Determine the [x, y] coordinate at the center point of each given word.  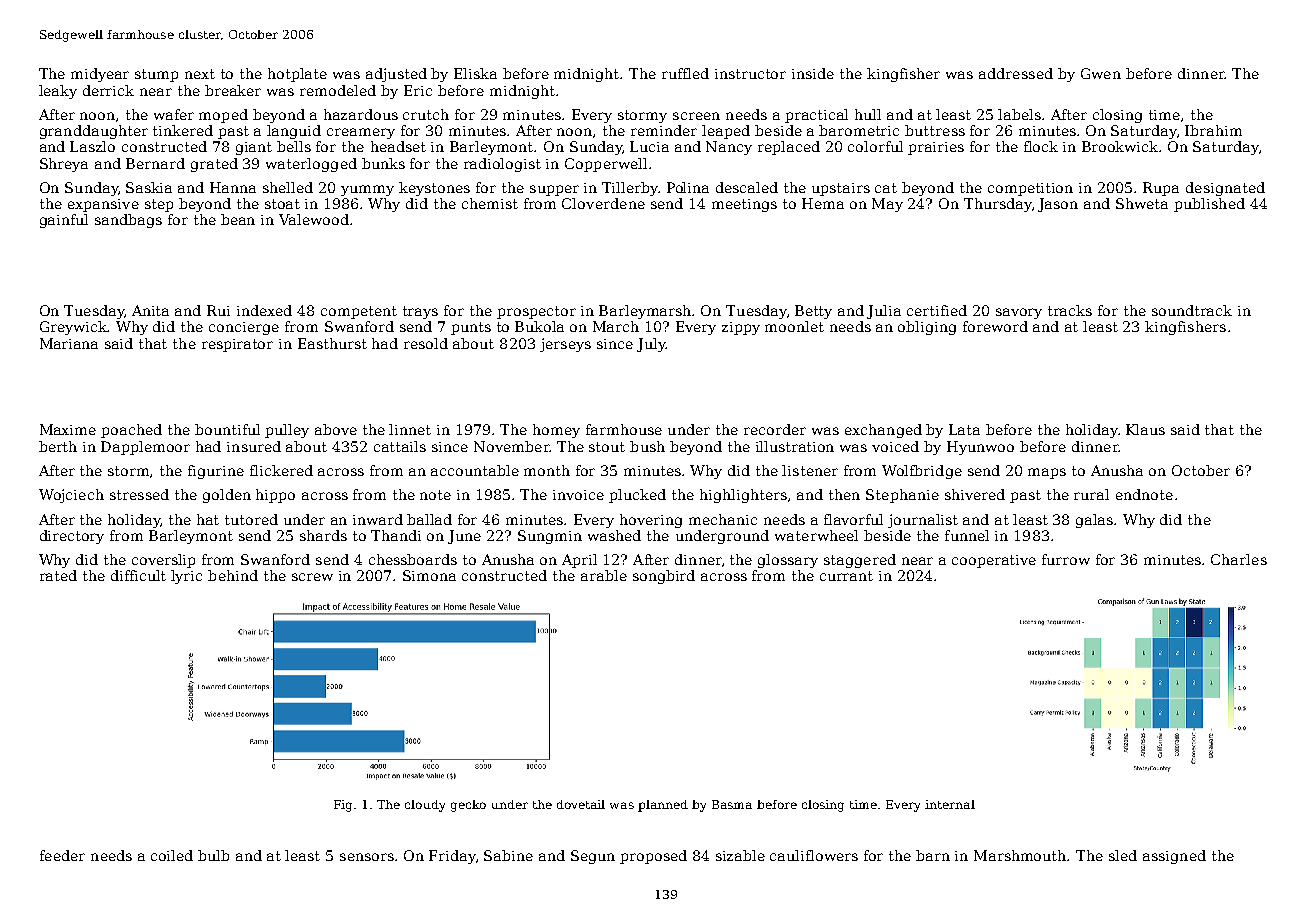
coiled [172, 855]
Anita [150, 310]
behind [233, 575]
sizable [740, 855]
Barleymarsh [646, 312]
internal [950, 804]
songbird [664, 577]
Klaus [1145, 429]
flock [1041, 146]
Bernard [155, 163]
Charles [1239, 559]
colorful [875, 146]
